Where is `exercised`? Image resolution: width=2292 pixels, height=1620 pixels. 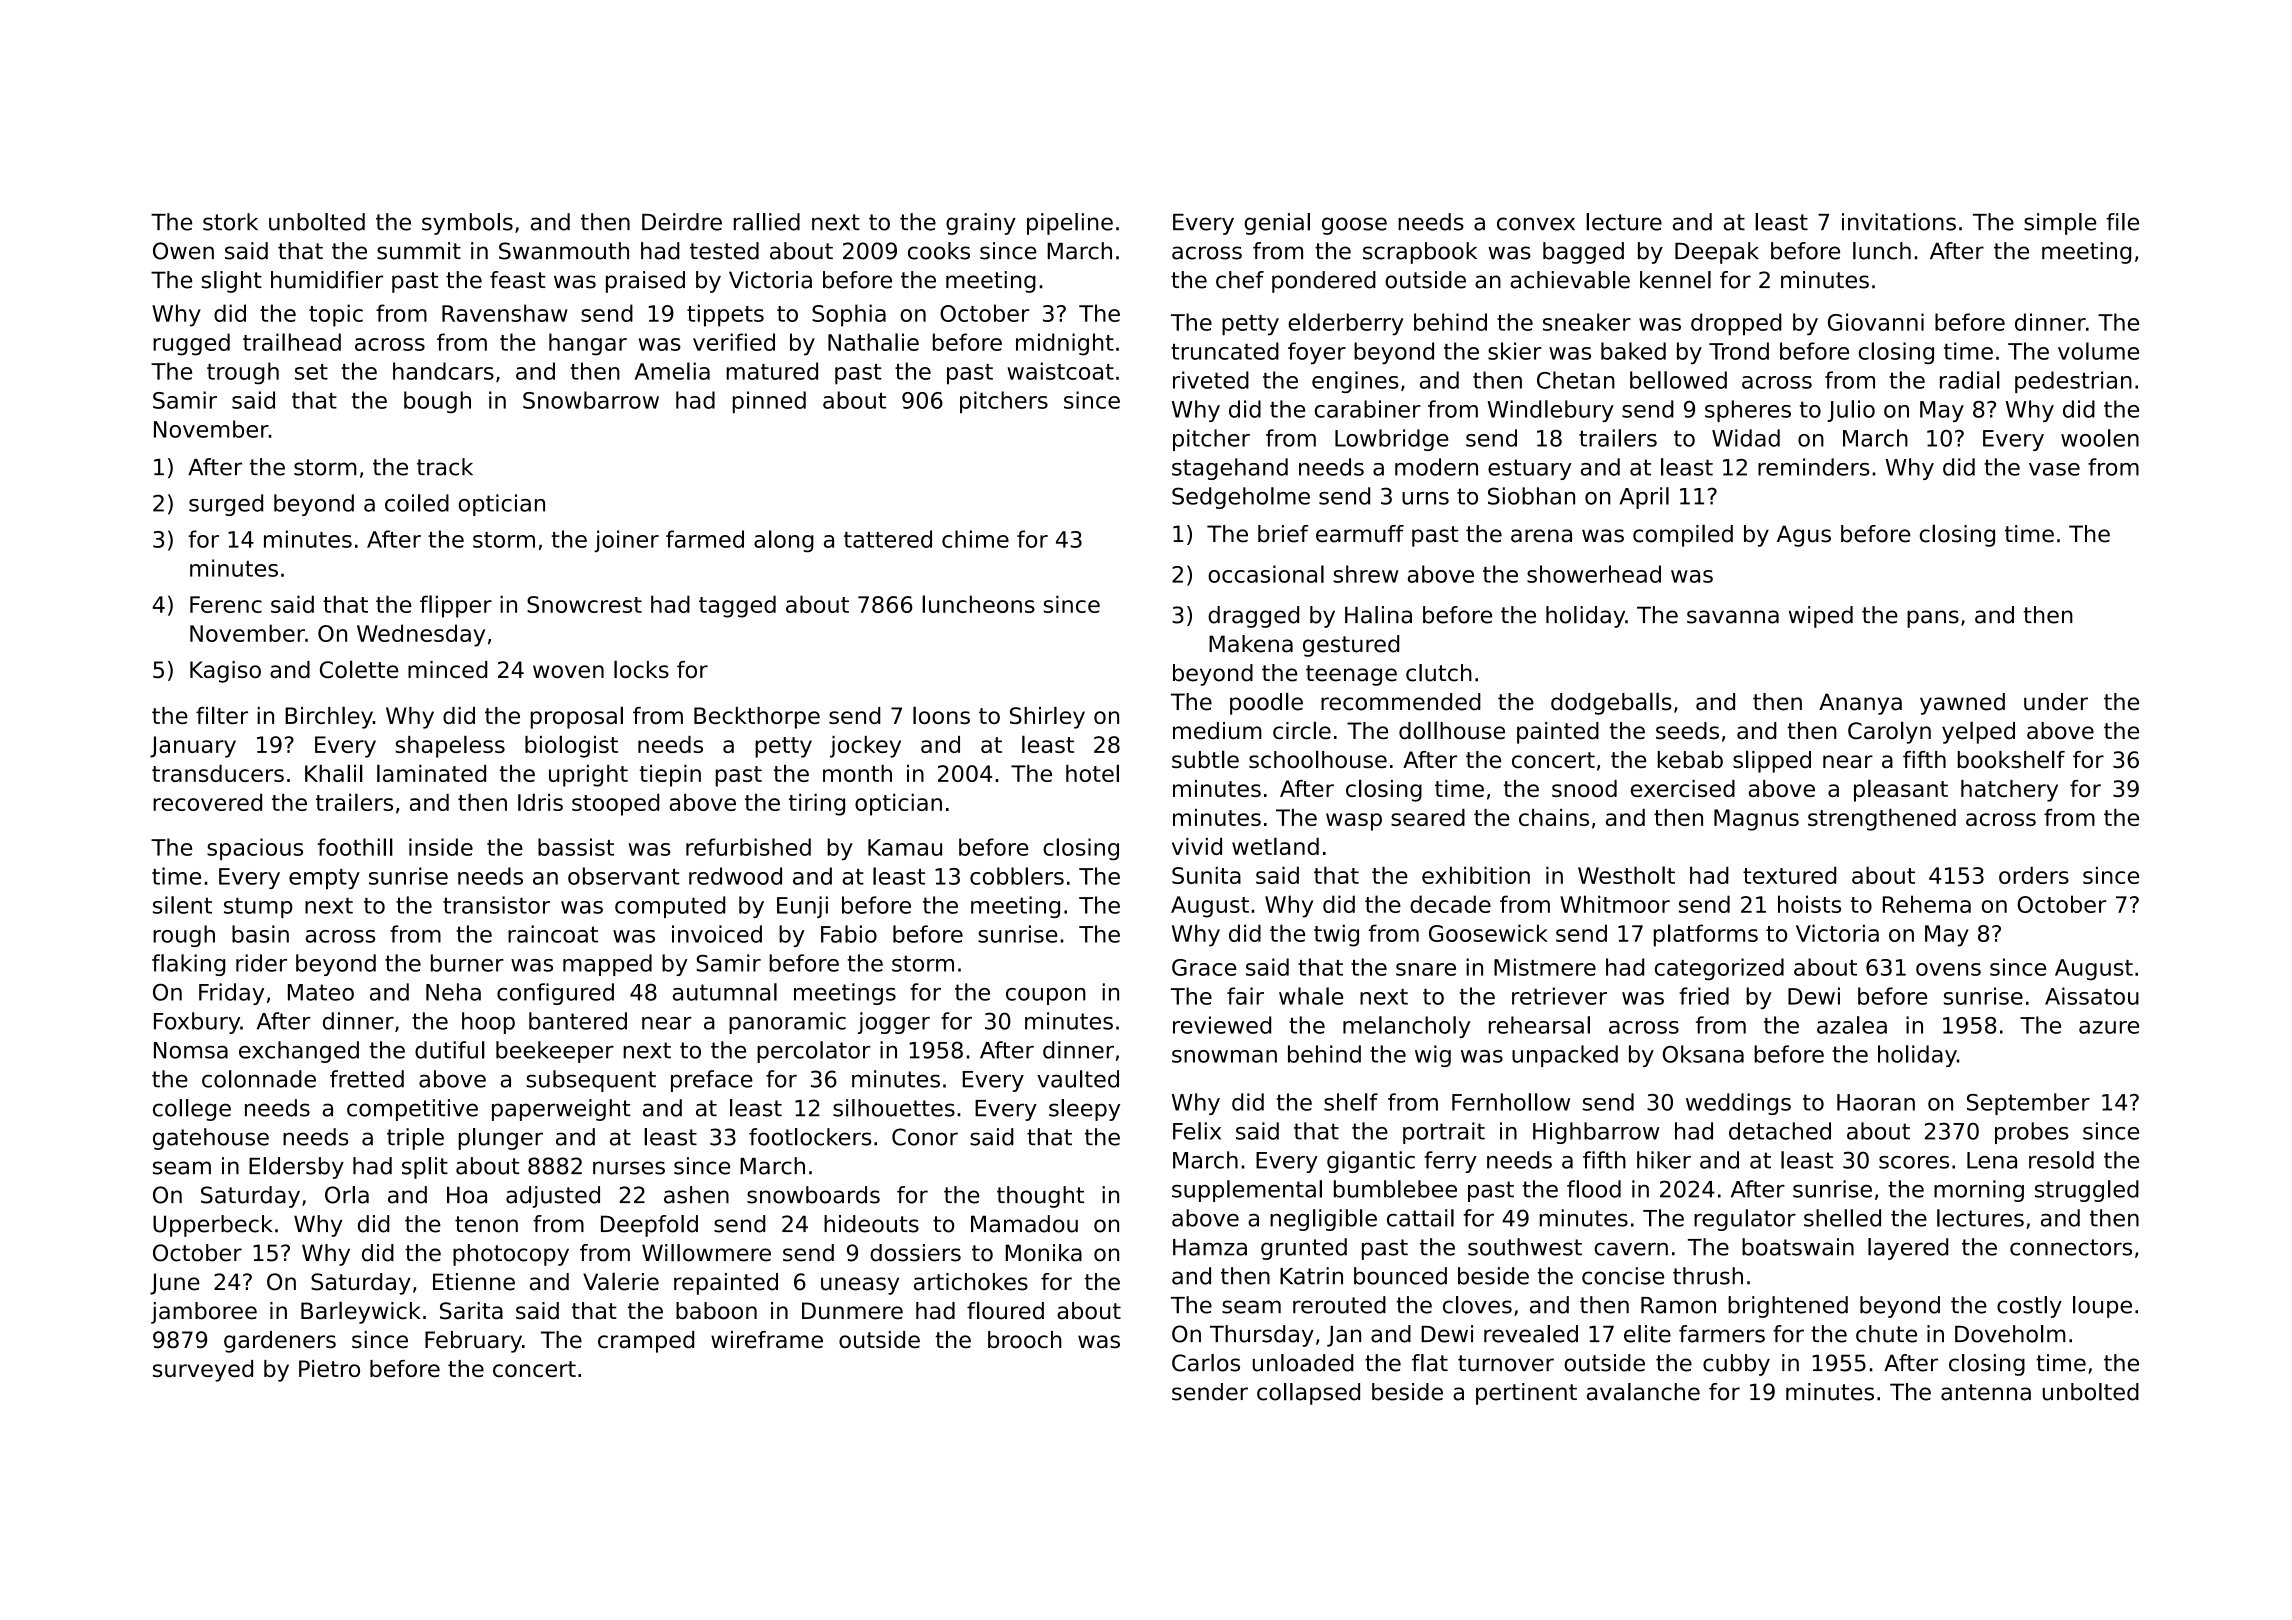 exercised is located at coordinates (1683, 788).
